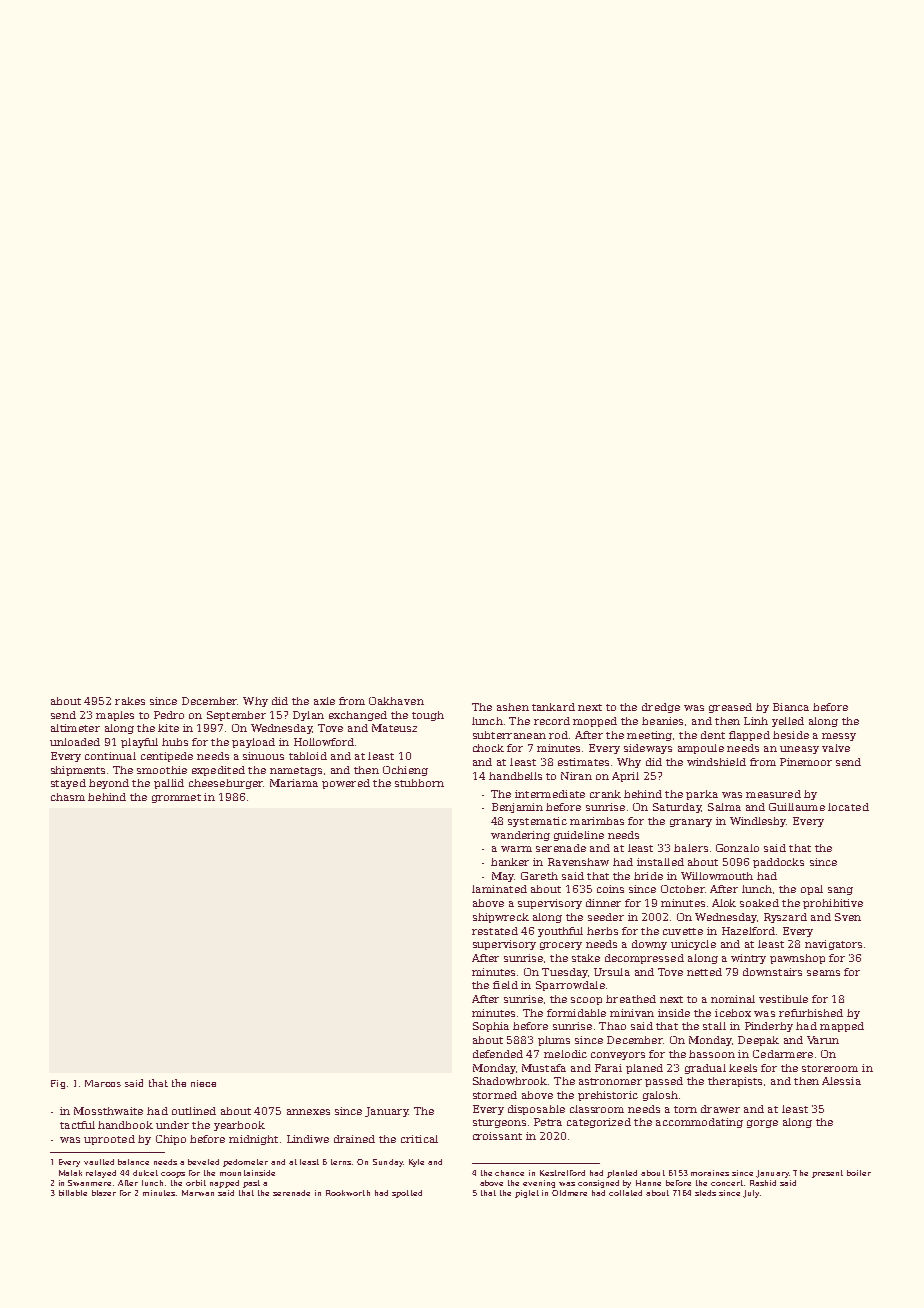  I want to click on Sparrowdale, so click(570, 986).
